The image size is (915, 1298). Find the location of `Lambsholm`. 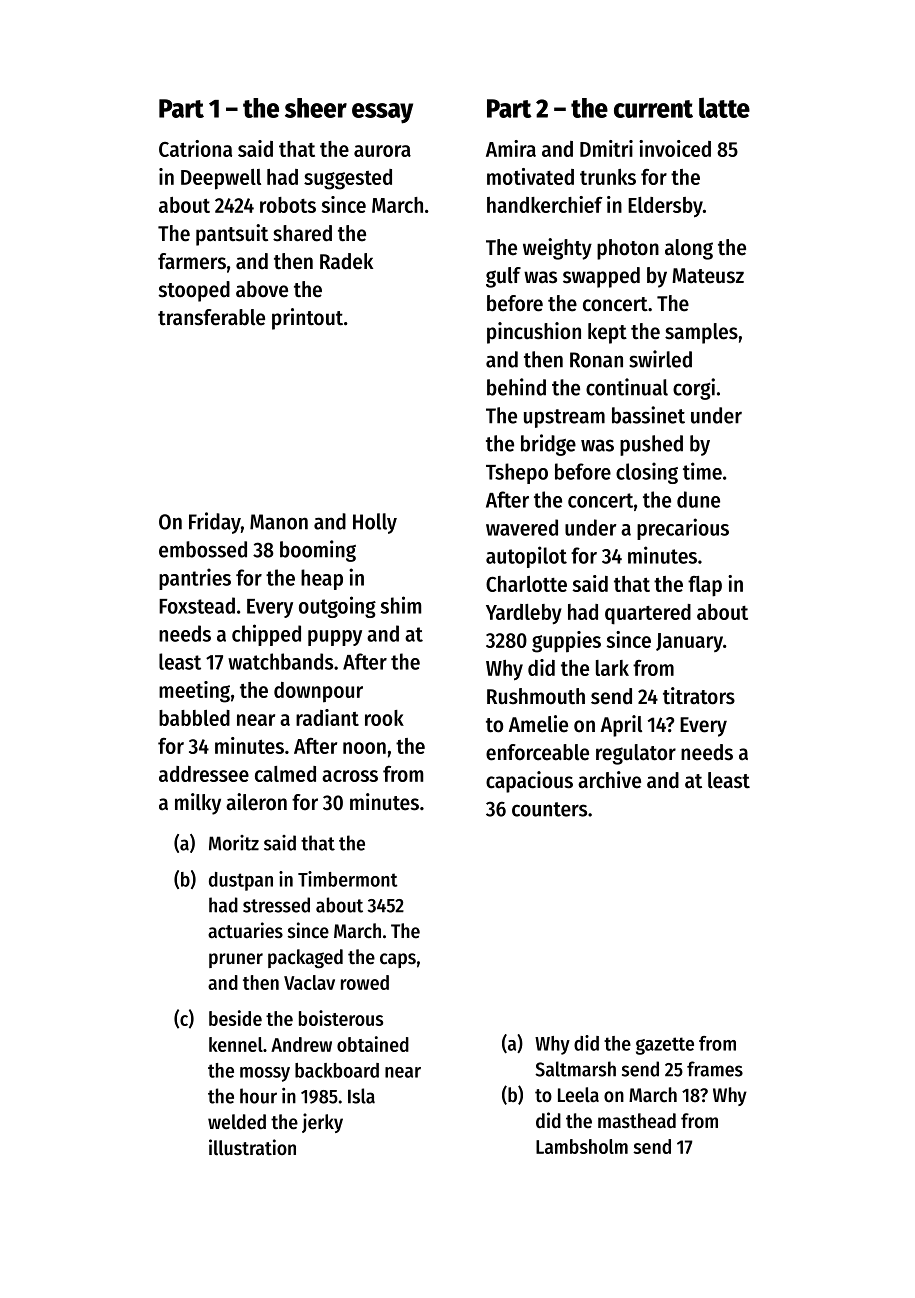

Lambsholm is located at coordinates (582, 1146).
